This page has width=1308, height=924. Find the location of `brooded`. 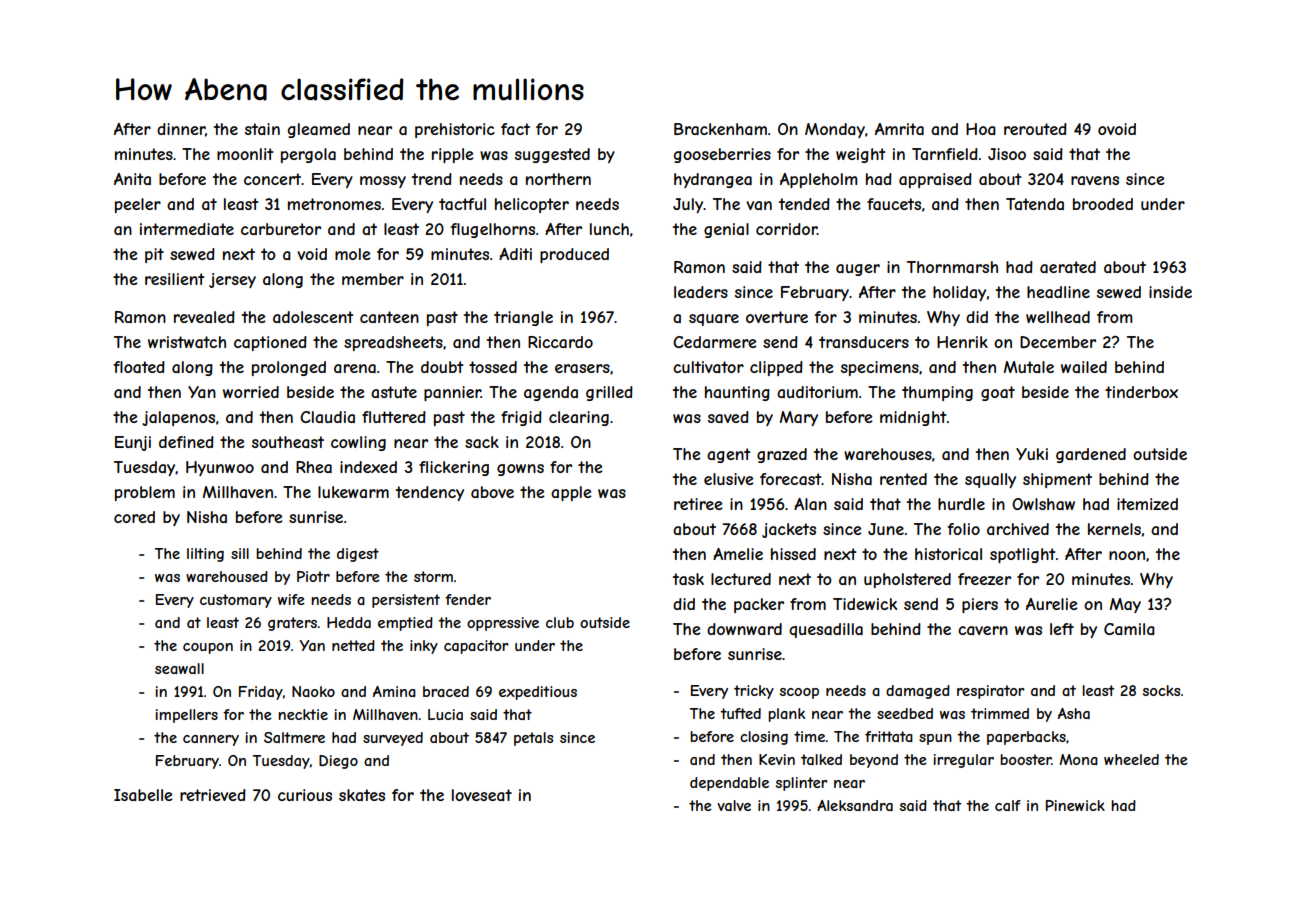

brooded is located at coordinates (1103, 204).
